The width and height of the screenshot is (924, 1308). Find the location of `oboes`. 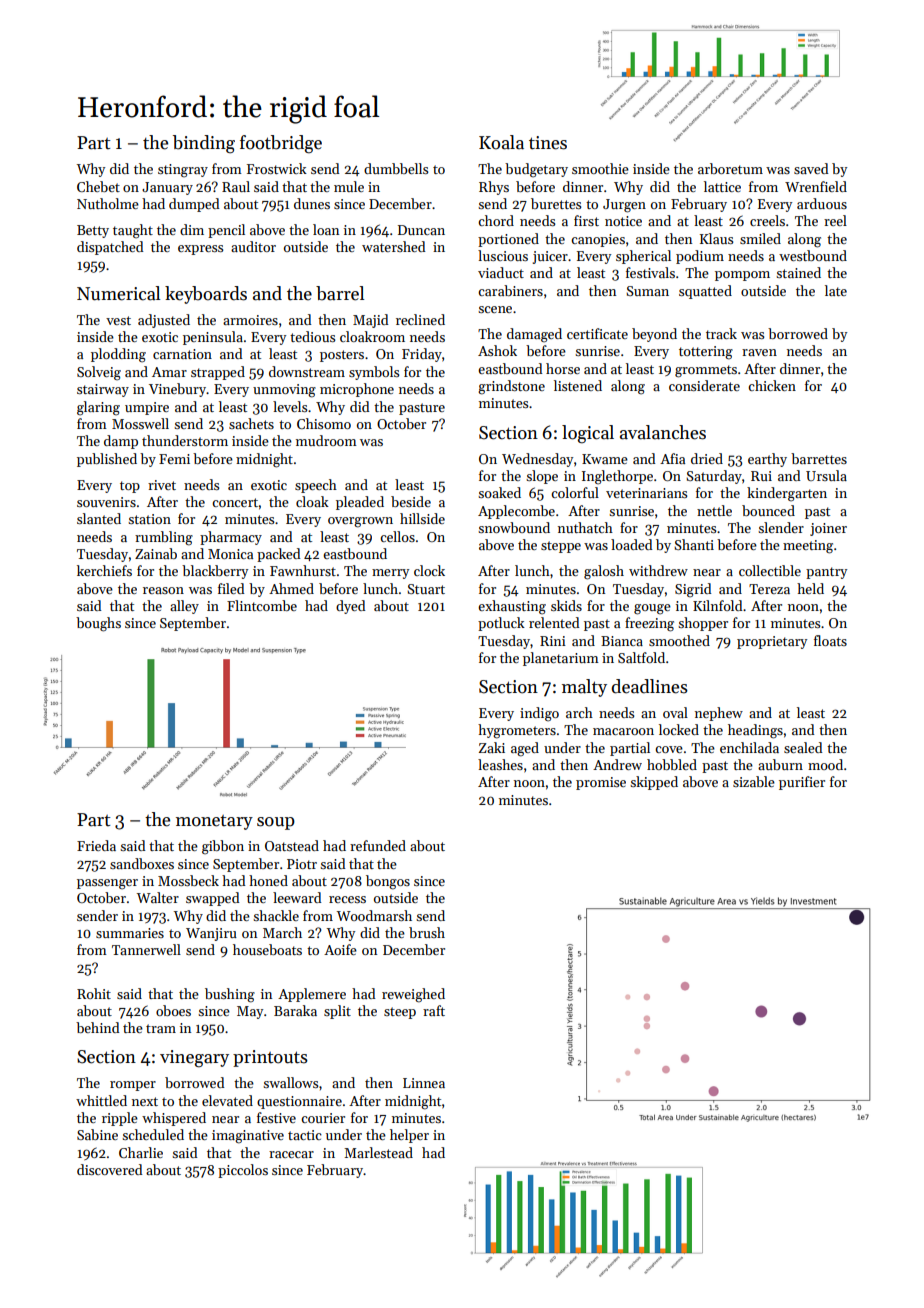

oboes is located at coordinates (173, 1010).
